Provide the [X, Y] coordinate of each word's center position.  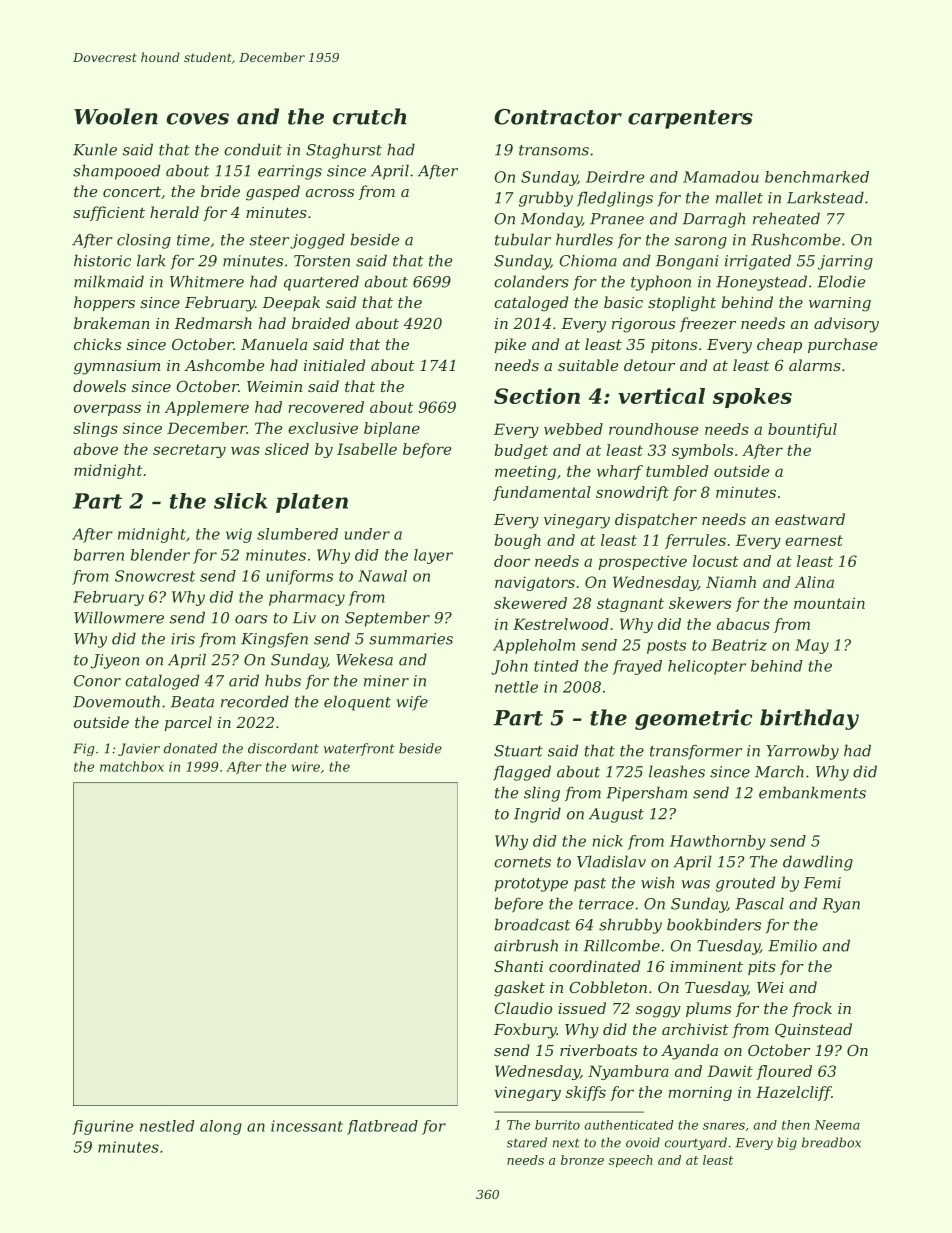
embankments [812, 792]
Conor [97, 681]
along [221, 1127]
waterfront [359, 749]
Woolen [116, 116]
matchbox [132, 766]
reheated [786, 218]
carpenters [690, 119]
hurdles [584, 239]
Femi [822, 883]
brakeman [112, 323]
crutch [369, 116]
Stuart [518, 751]
